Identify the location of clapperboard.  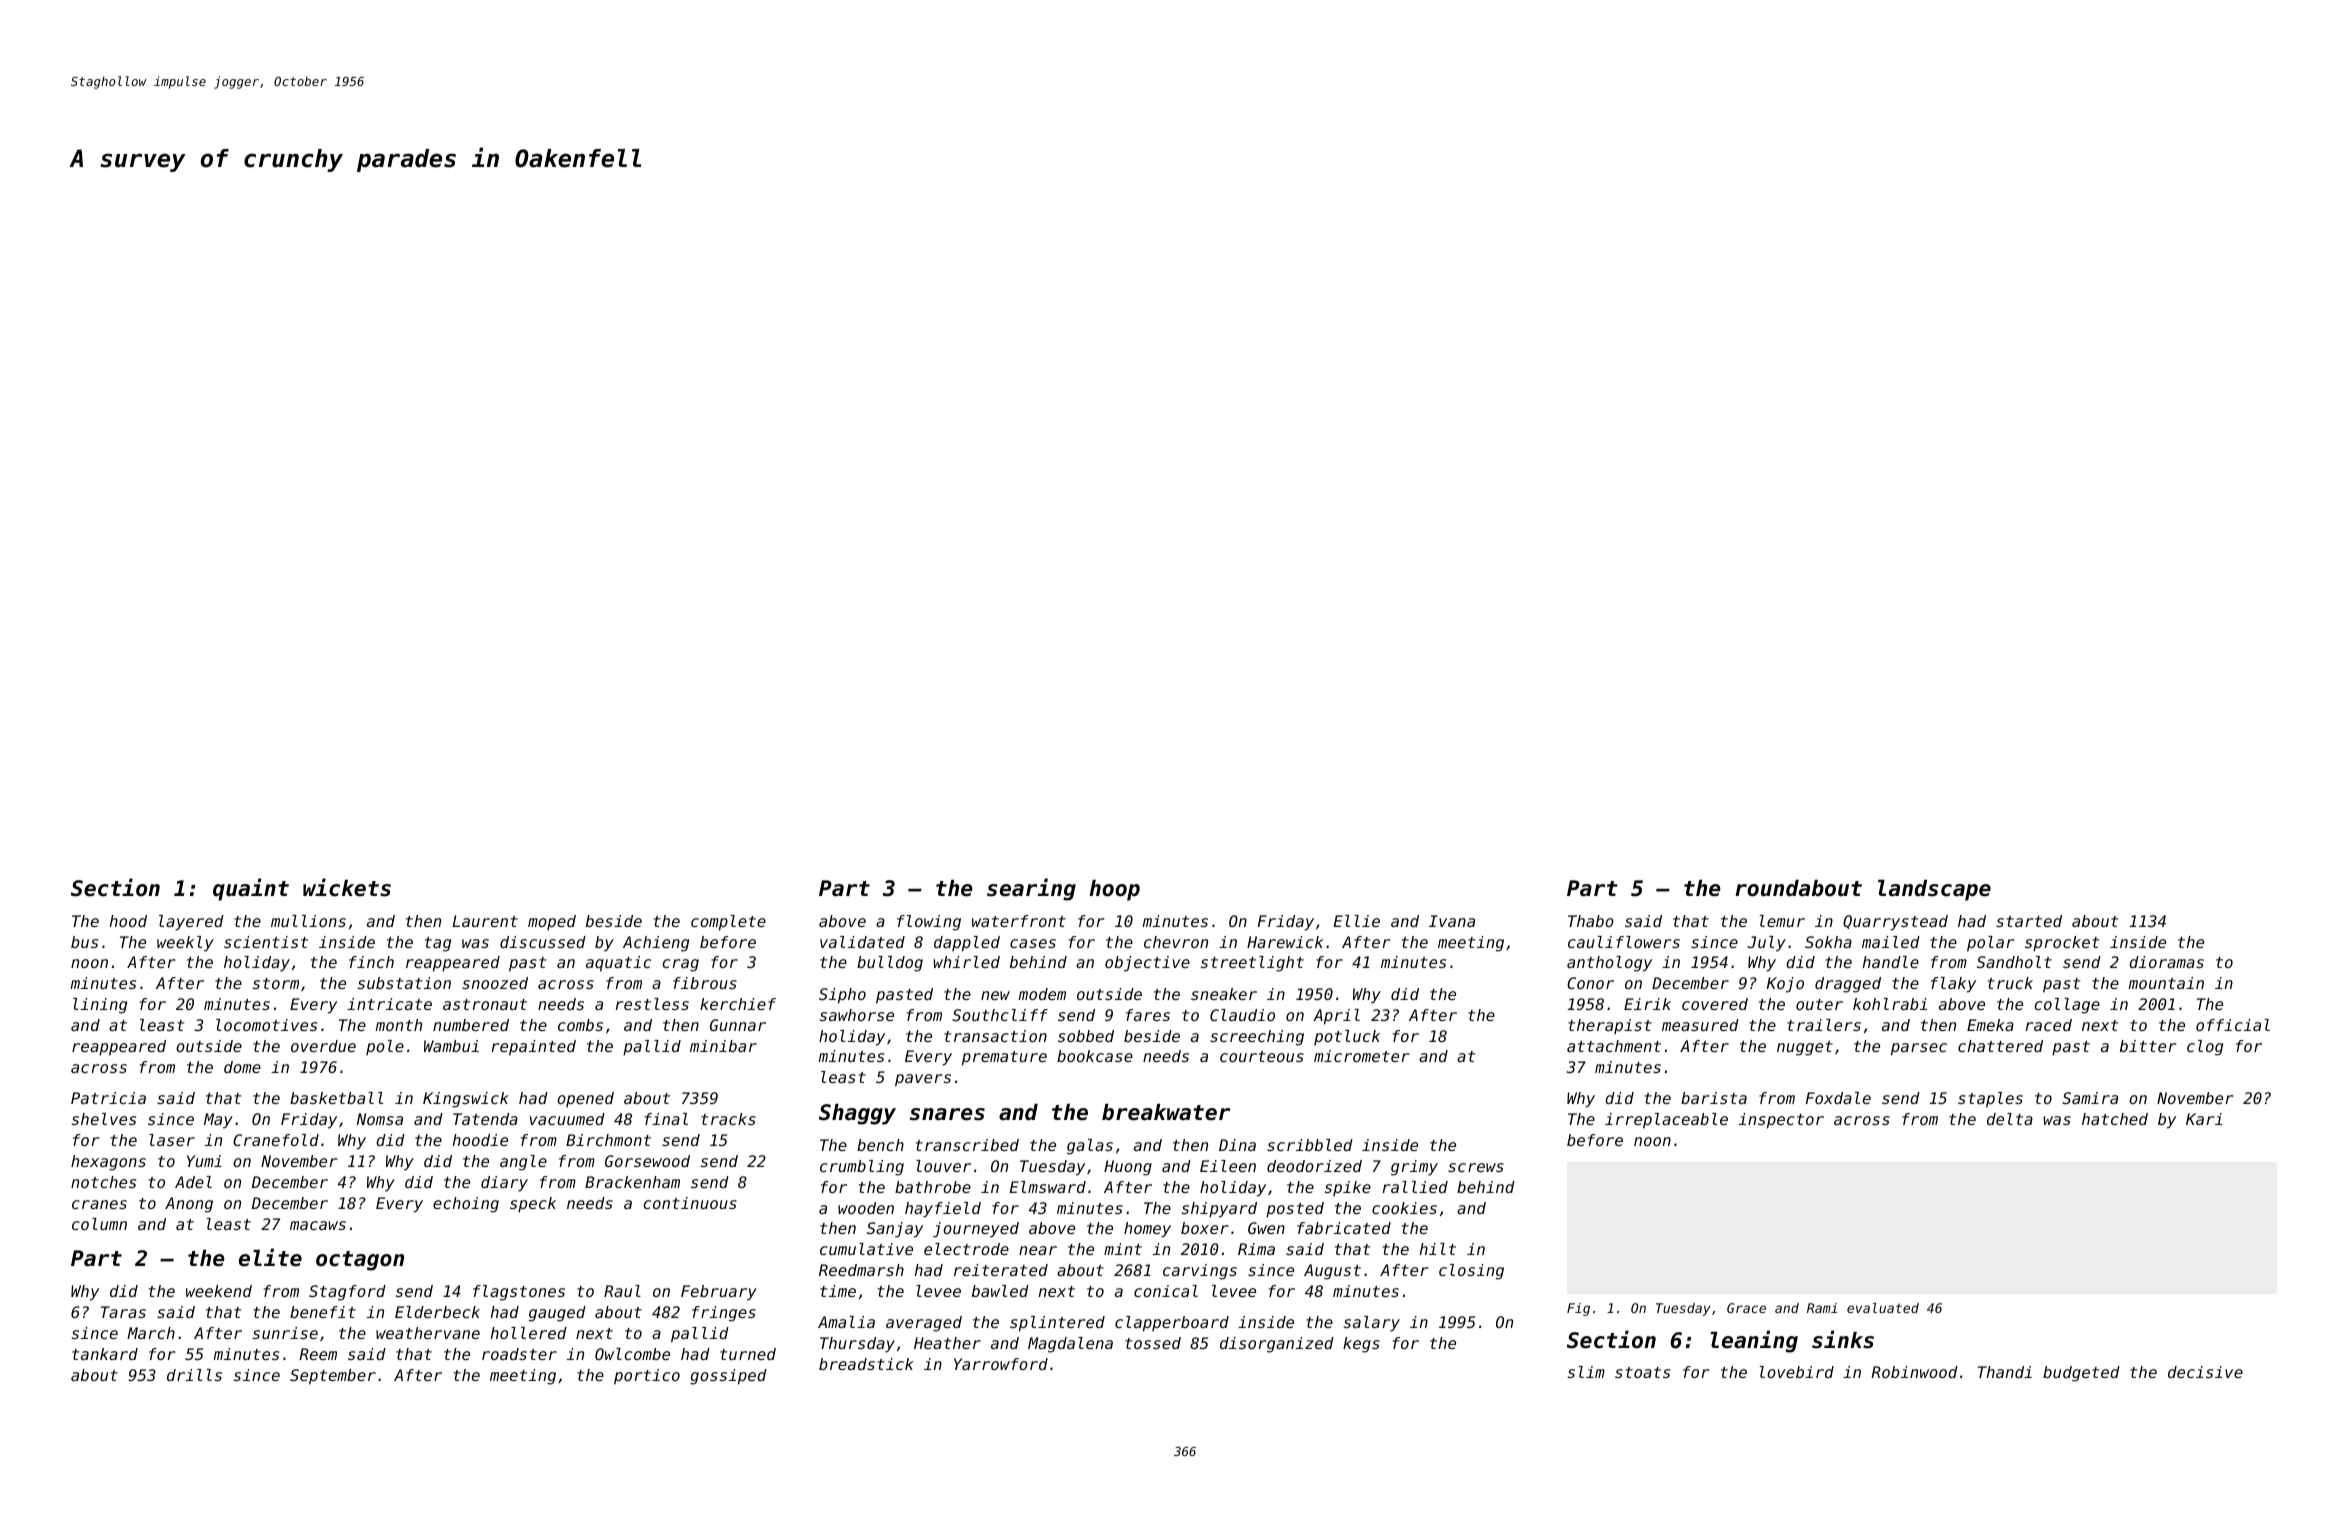
(1172, 1324).
